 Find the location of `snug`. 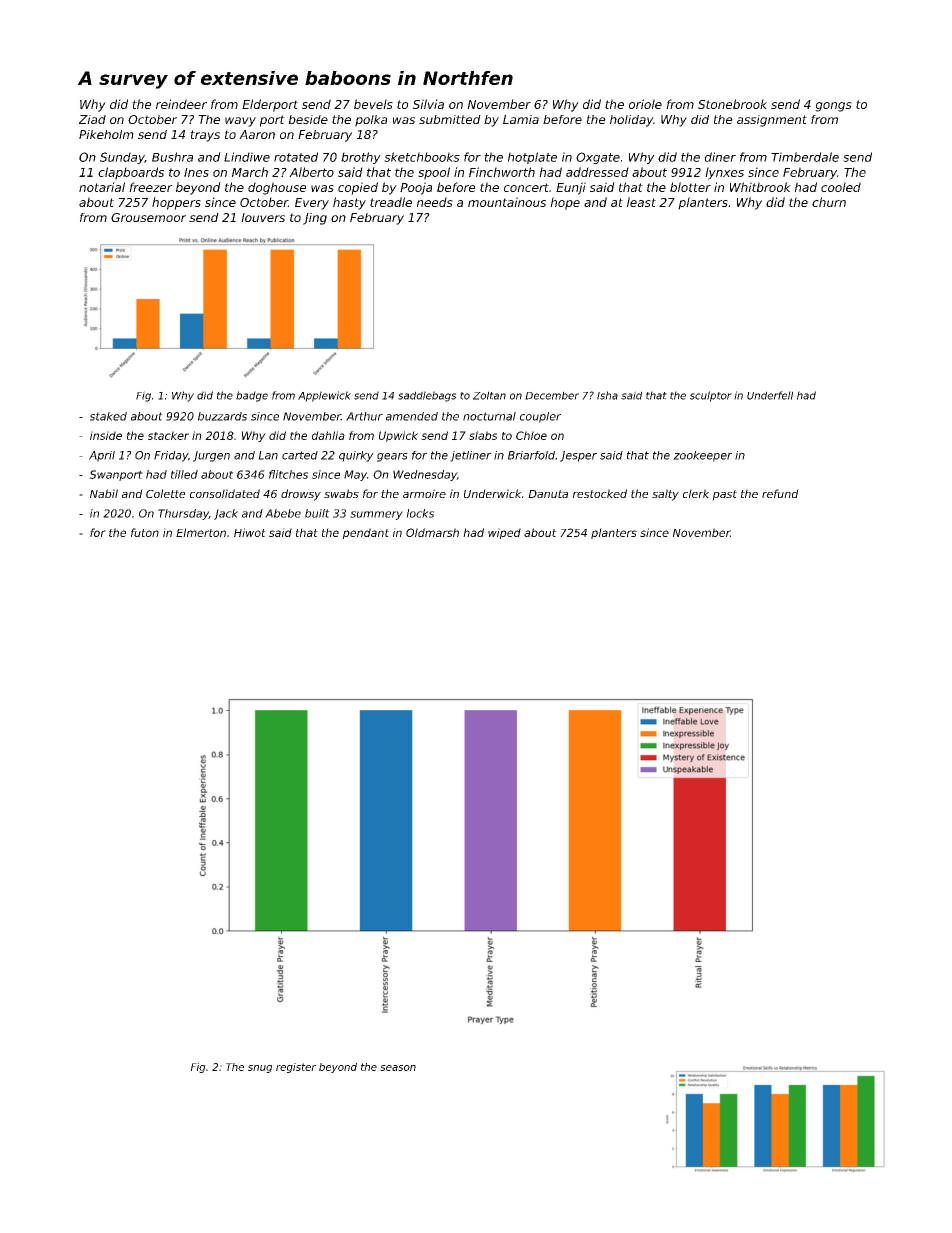

snug is located at coordinates (260, 1069).
